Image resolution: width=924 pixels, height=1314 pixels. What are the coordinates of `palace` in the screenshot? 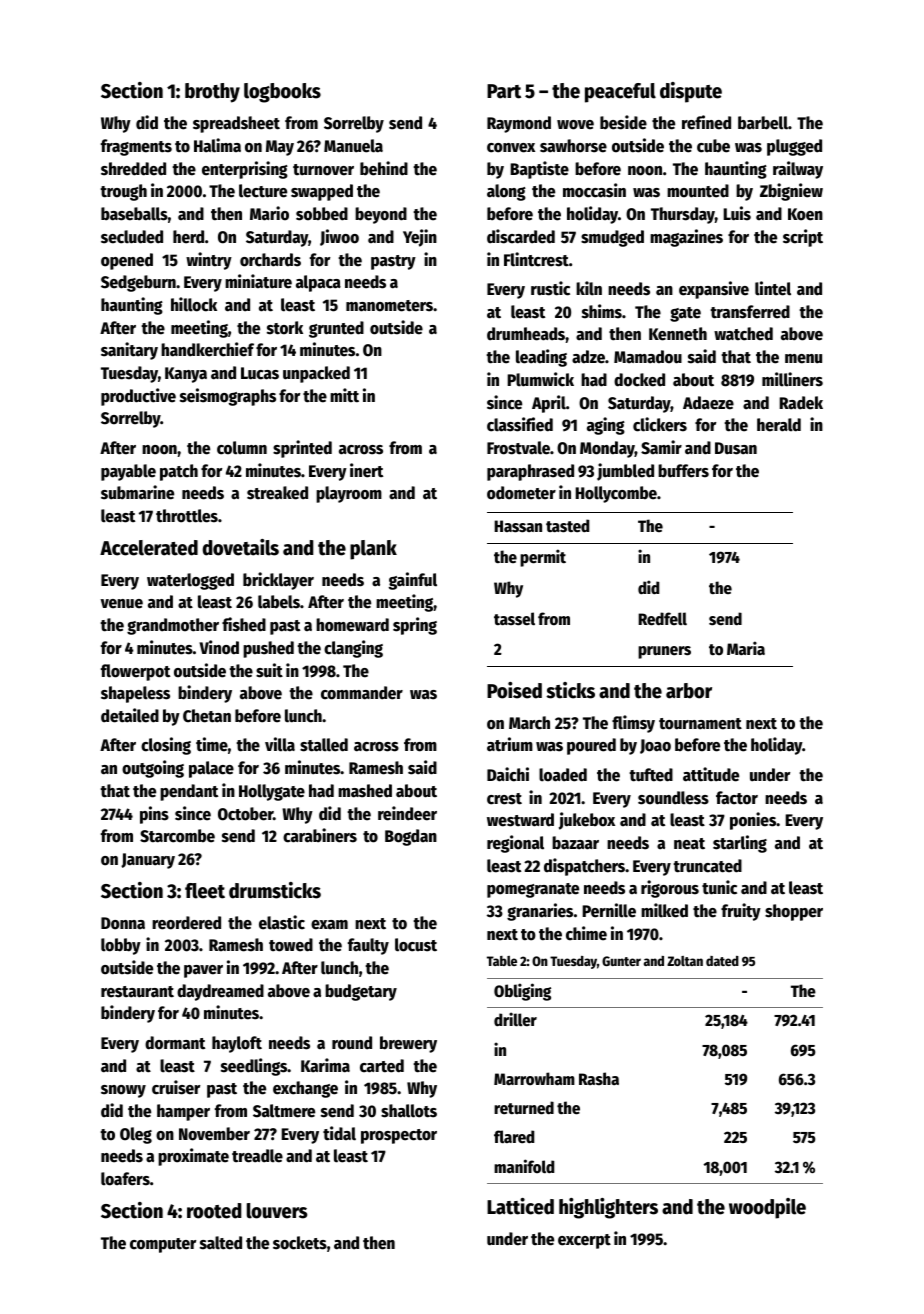 It's located at (211, 769).
